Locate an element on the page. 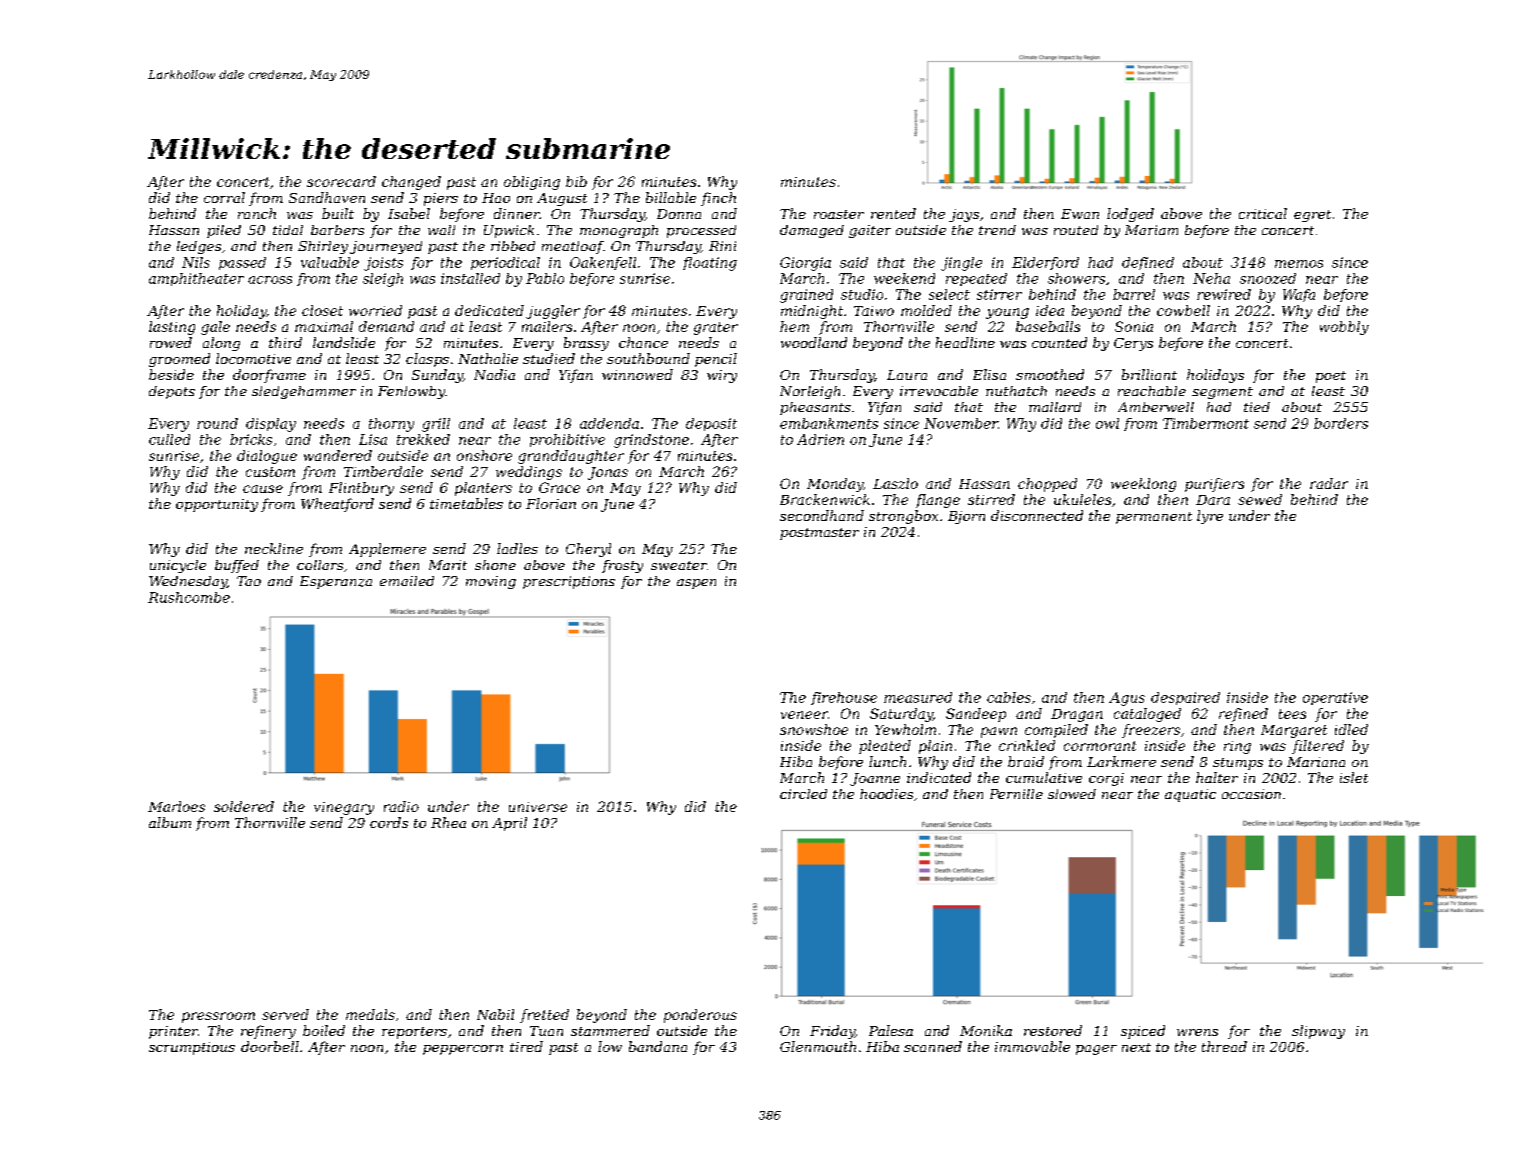 The height and width of the page is (1172, 1517). studio is located at coordinates (862, 294).
